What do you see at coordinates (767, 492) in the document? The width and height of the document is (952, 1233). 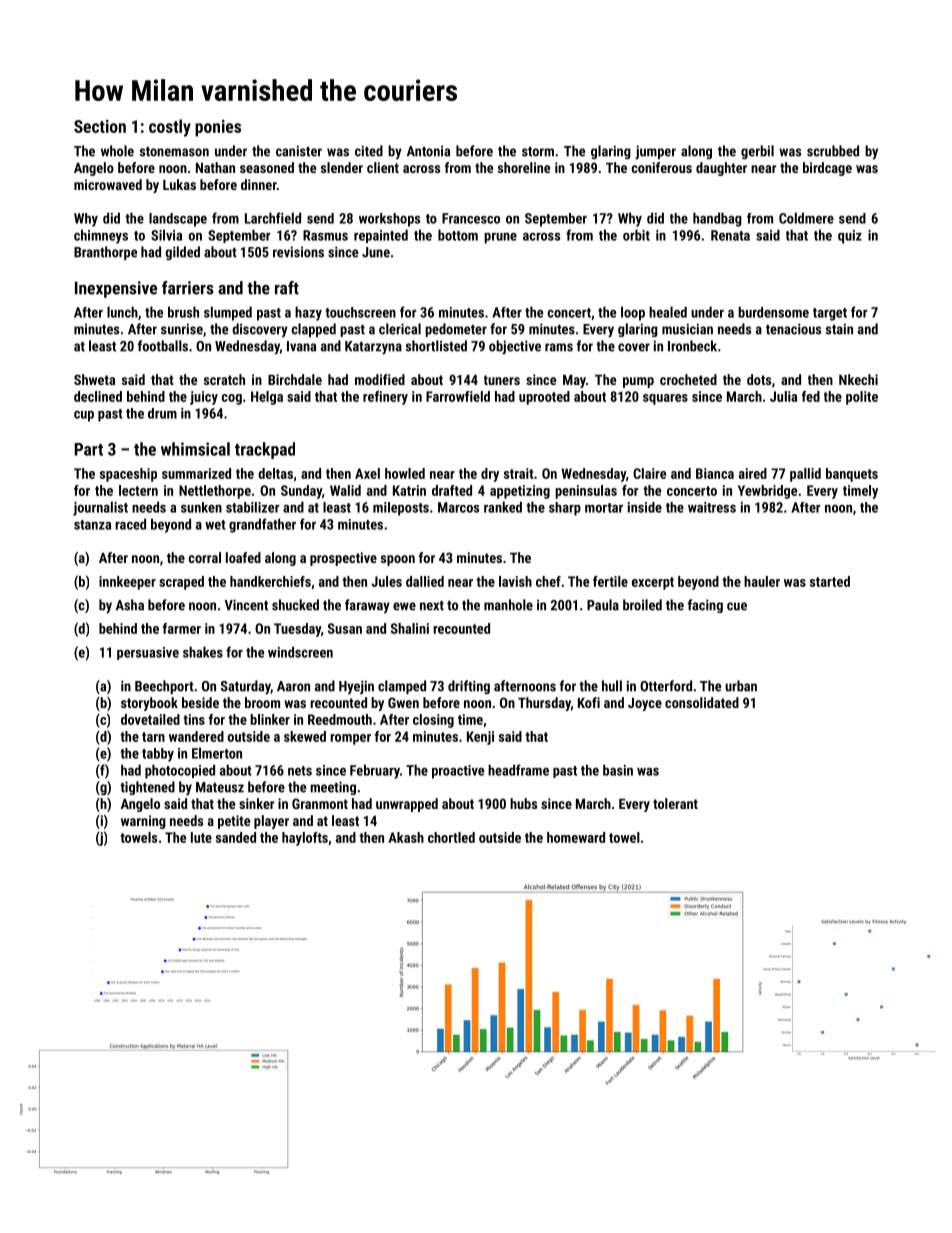 I see `Yewbridge` at bounding box center [767, 492].
